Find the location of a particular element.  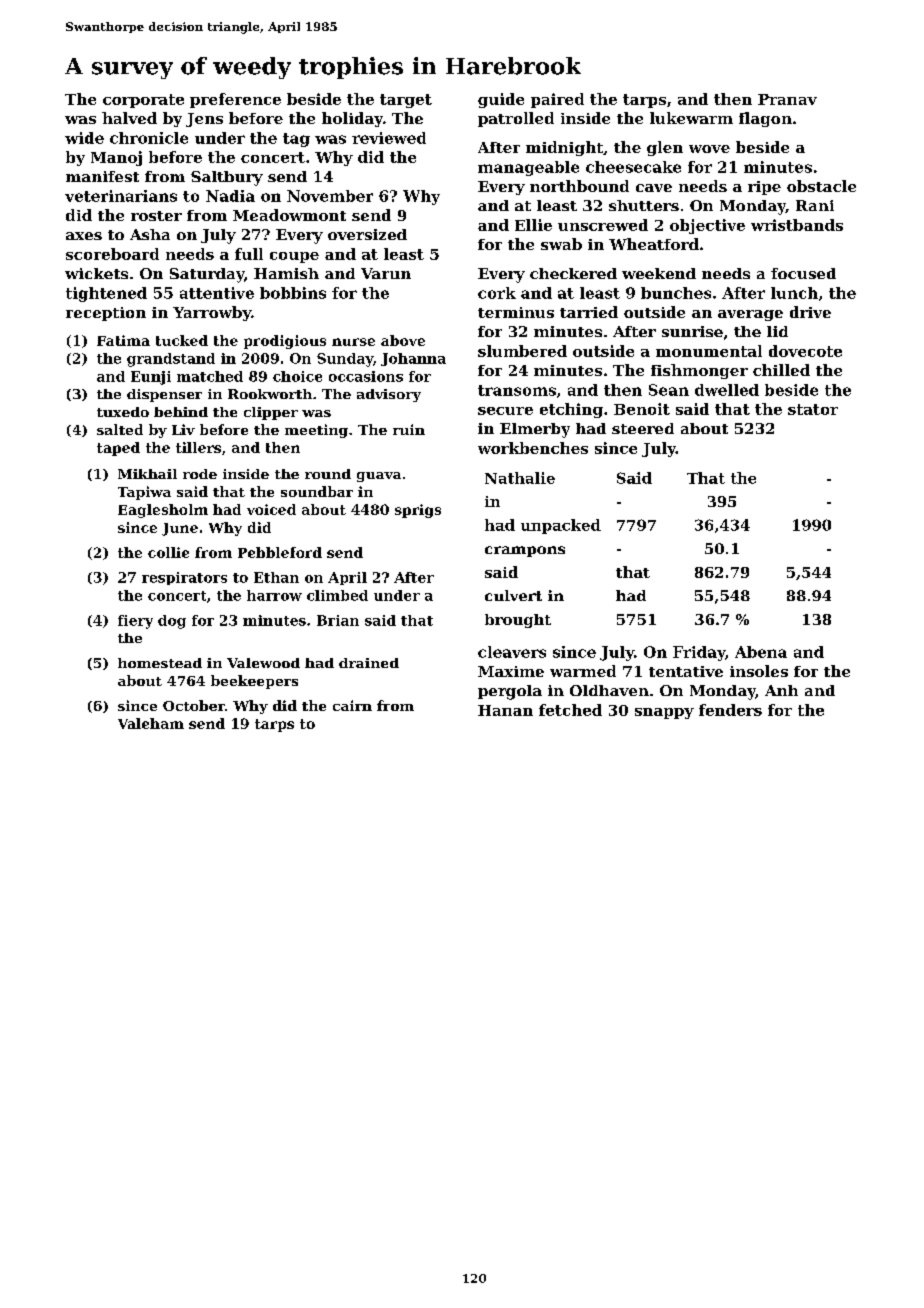

brought is located at coordinates (518, 621).
